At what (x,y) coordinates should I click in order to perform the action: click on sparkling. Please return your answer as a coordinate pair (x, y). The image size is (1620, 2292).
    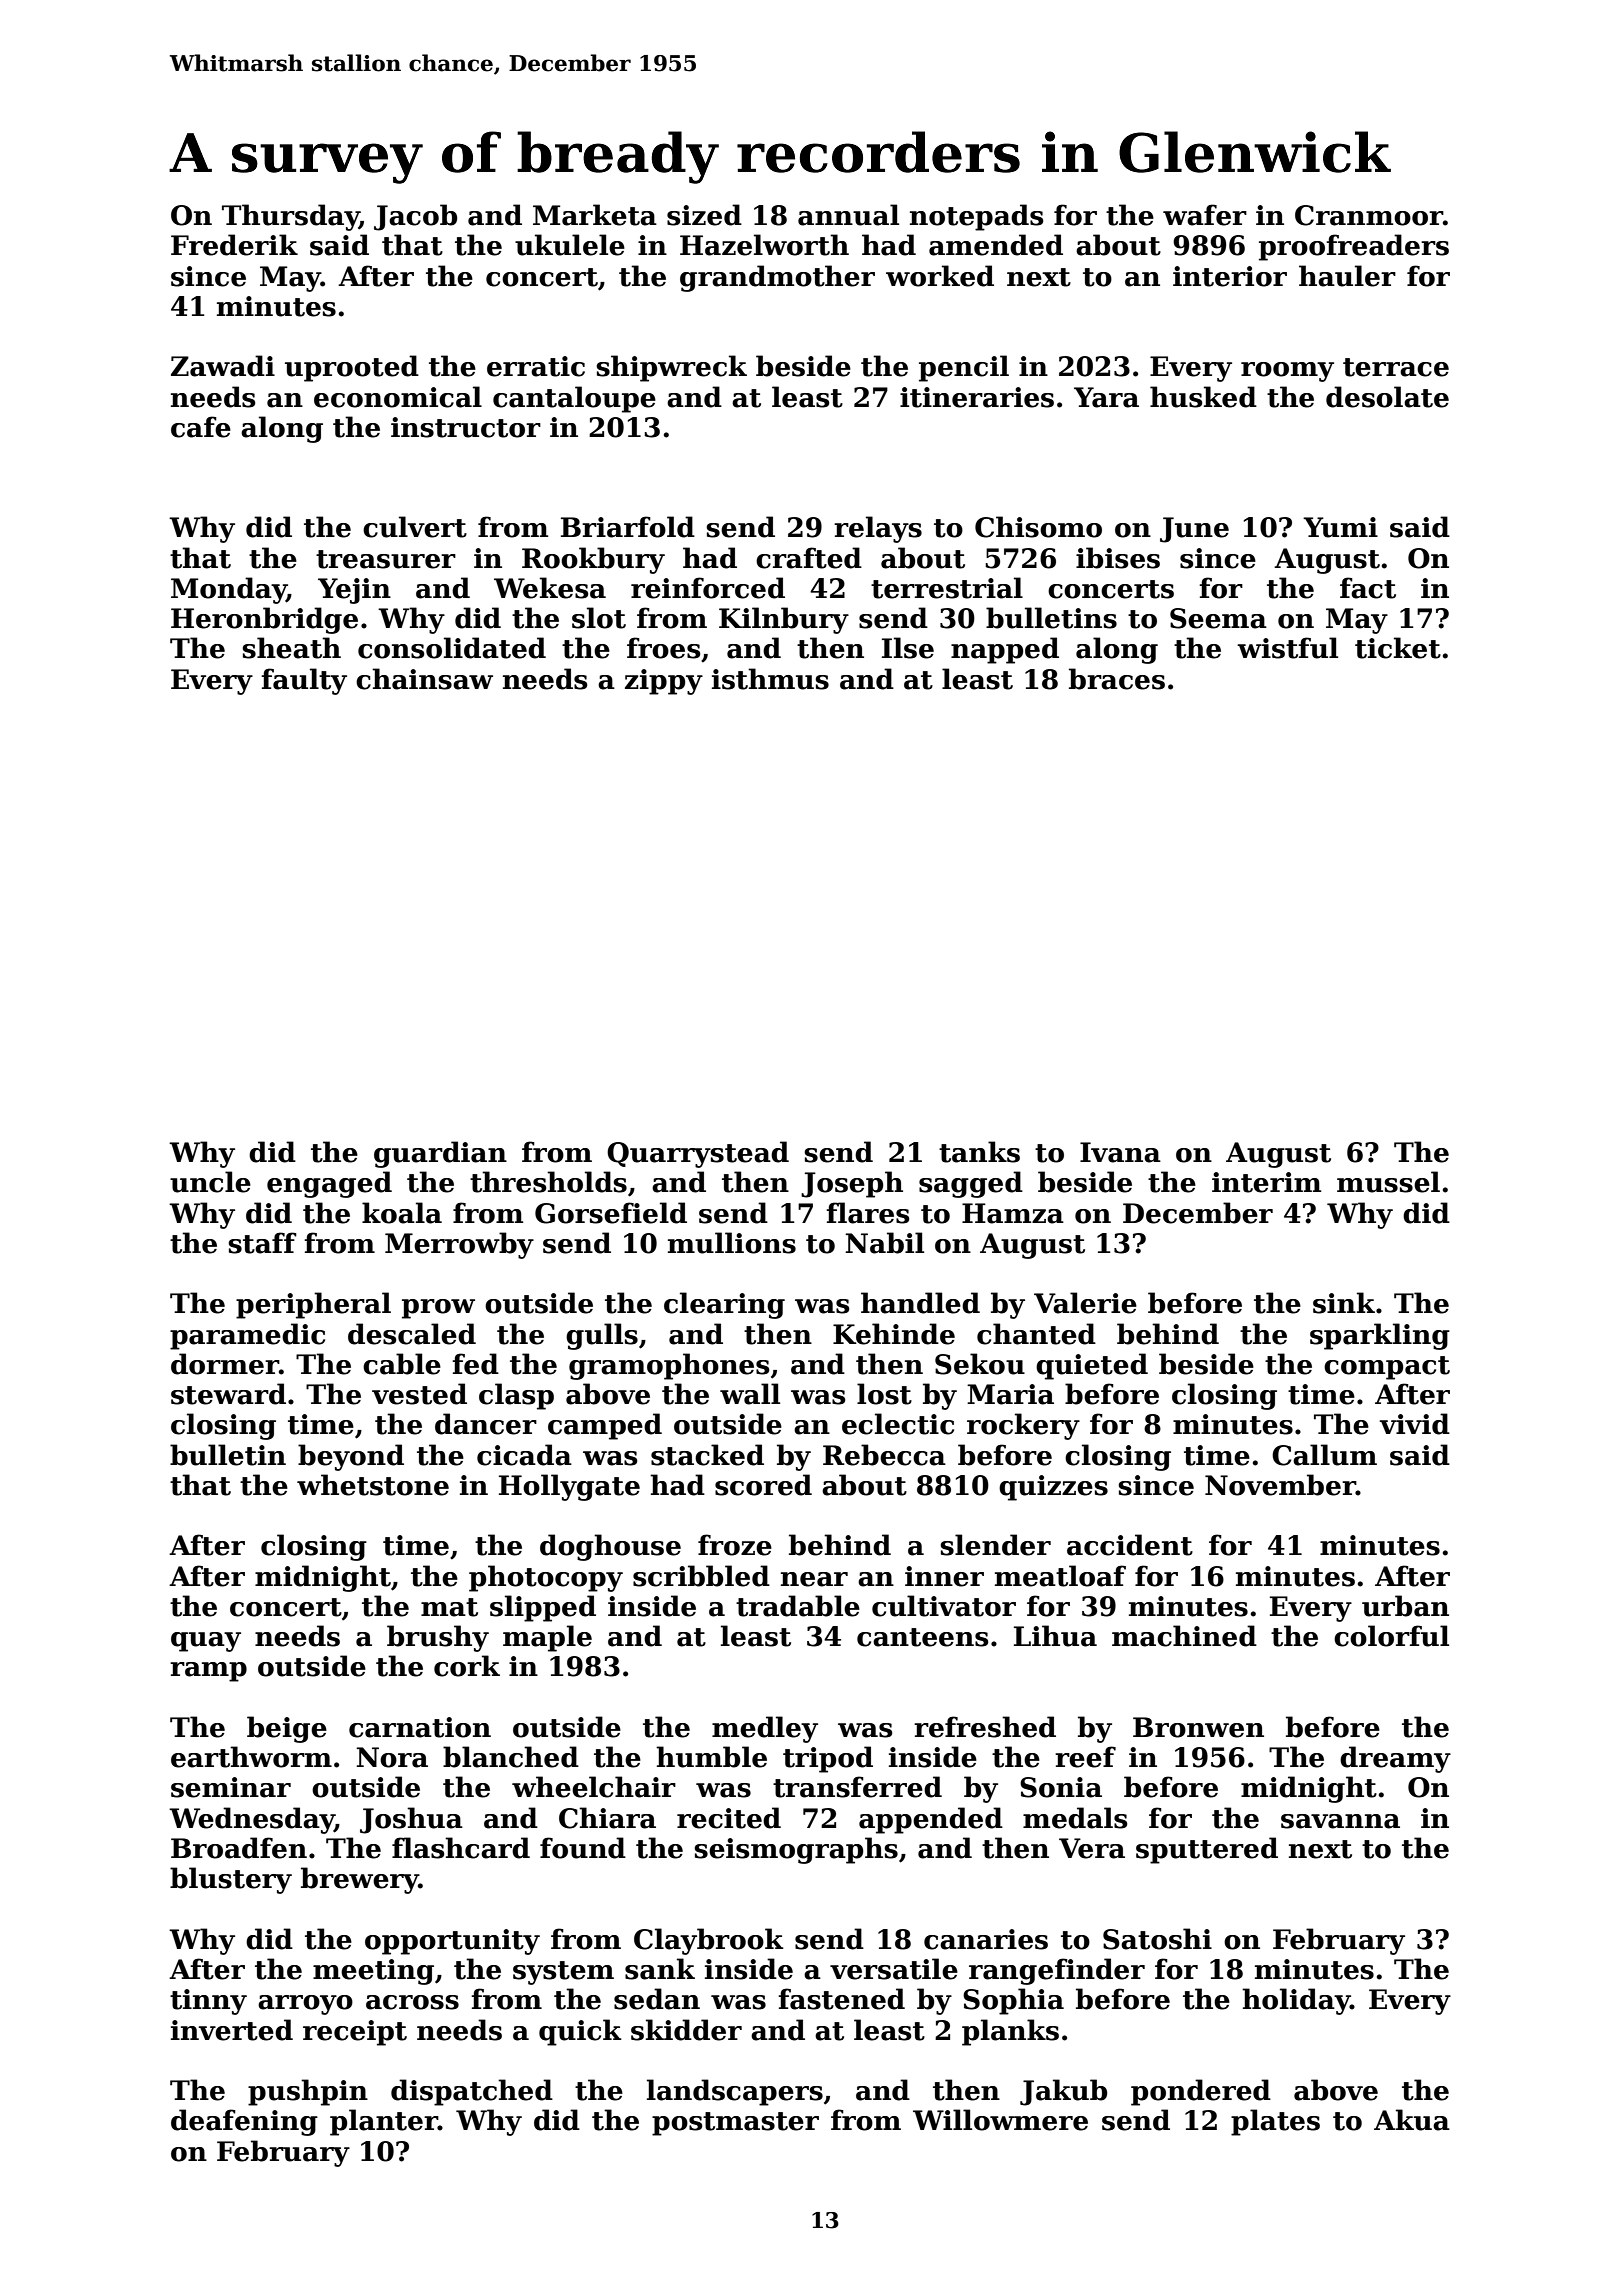
    Looking at the image, I should click on (1380, 1336).
